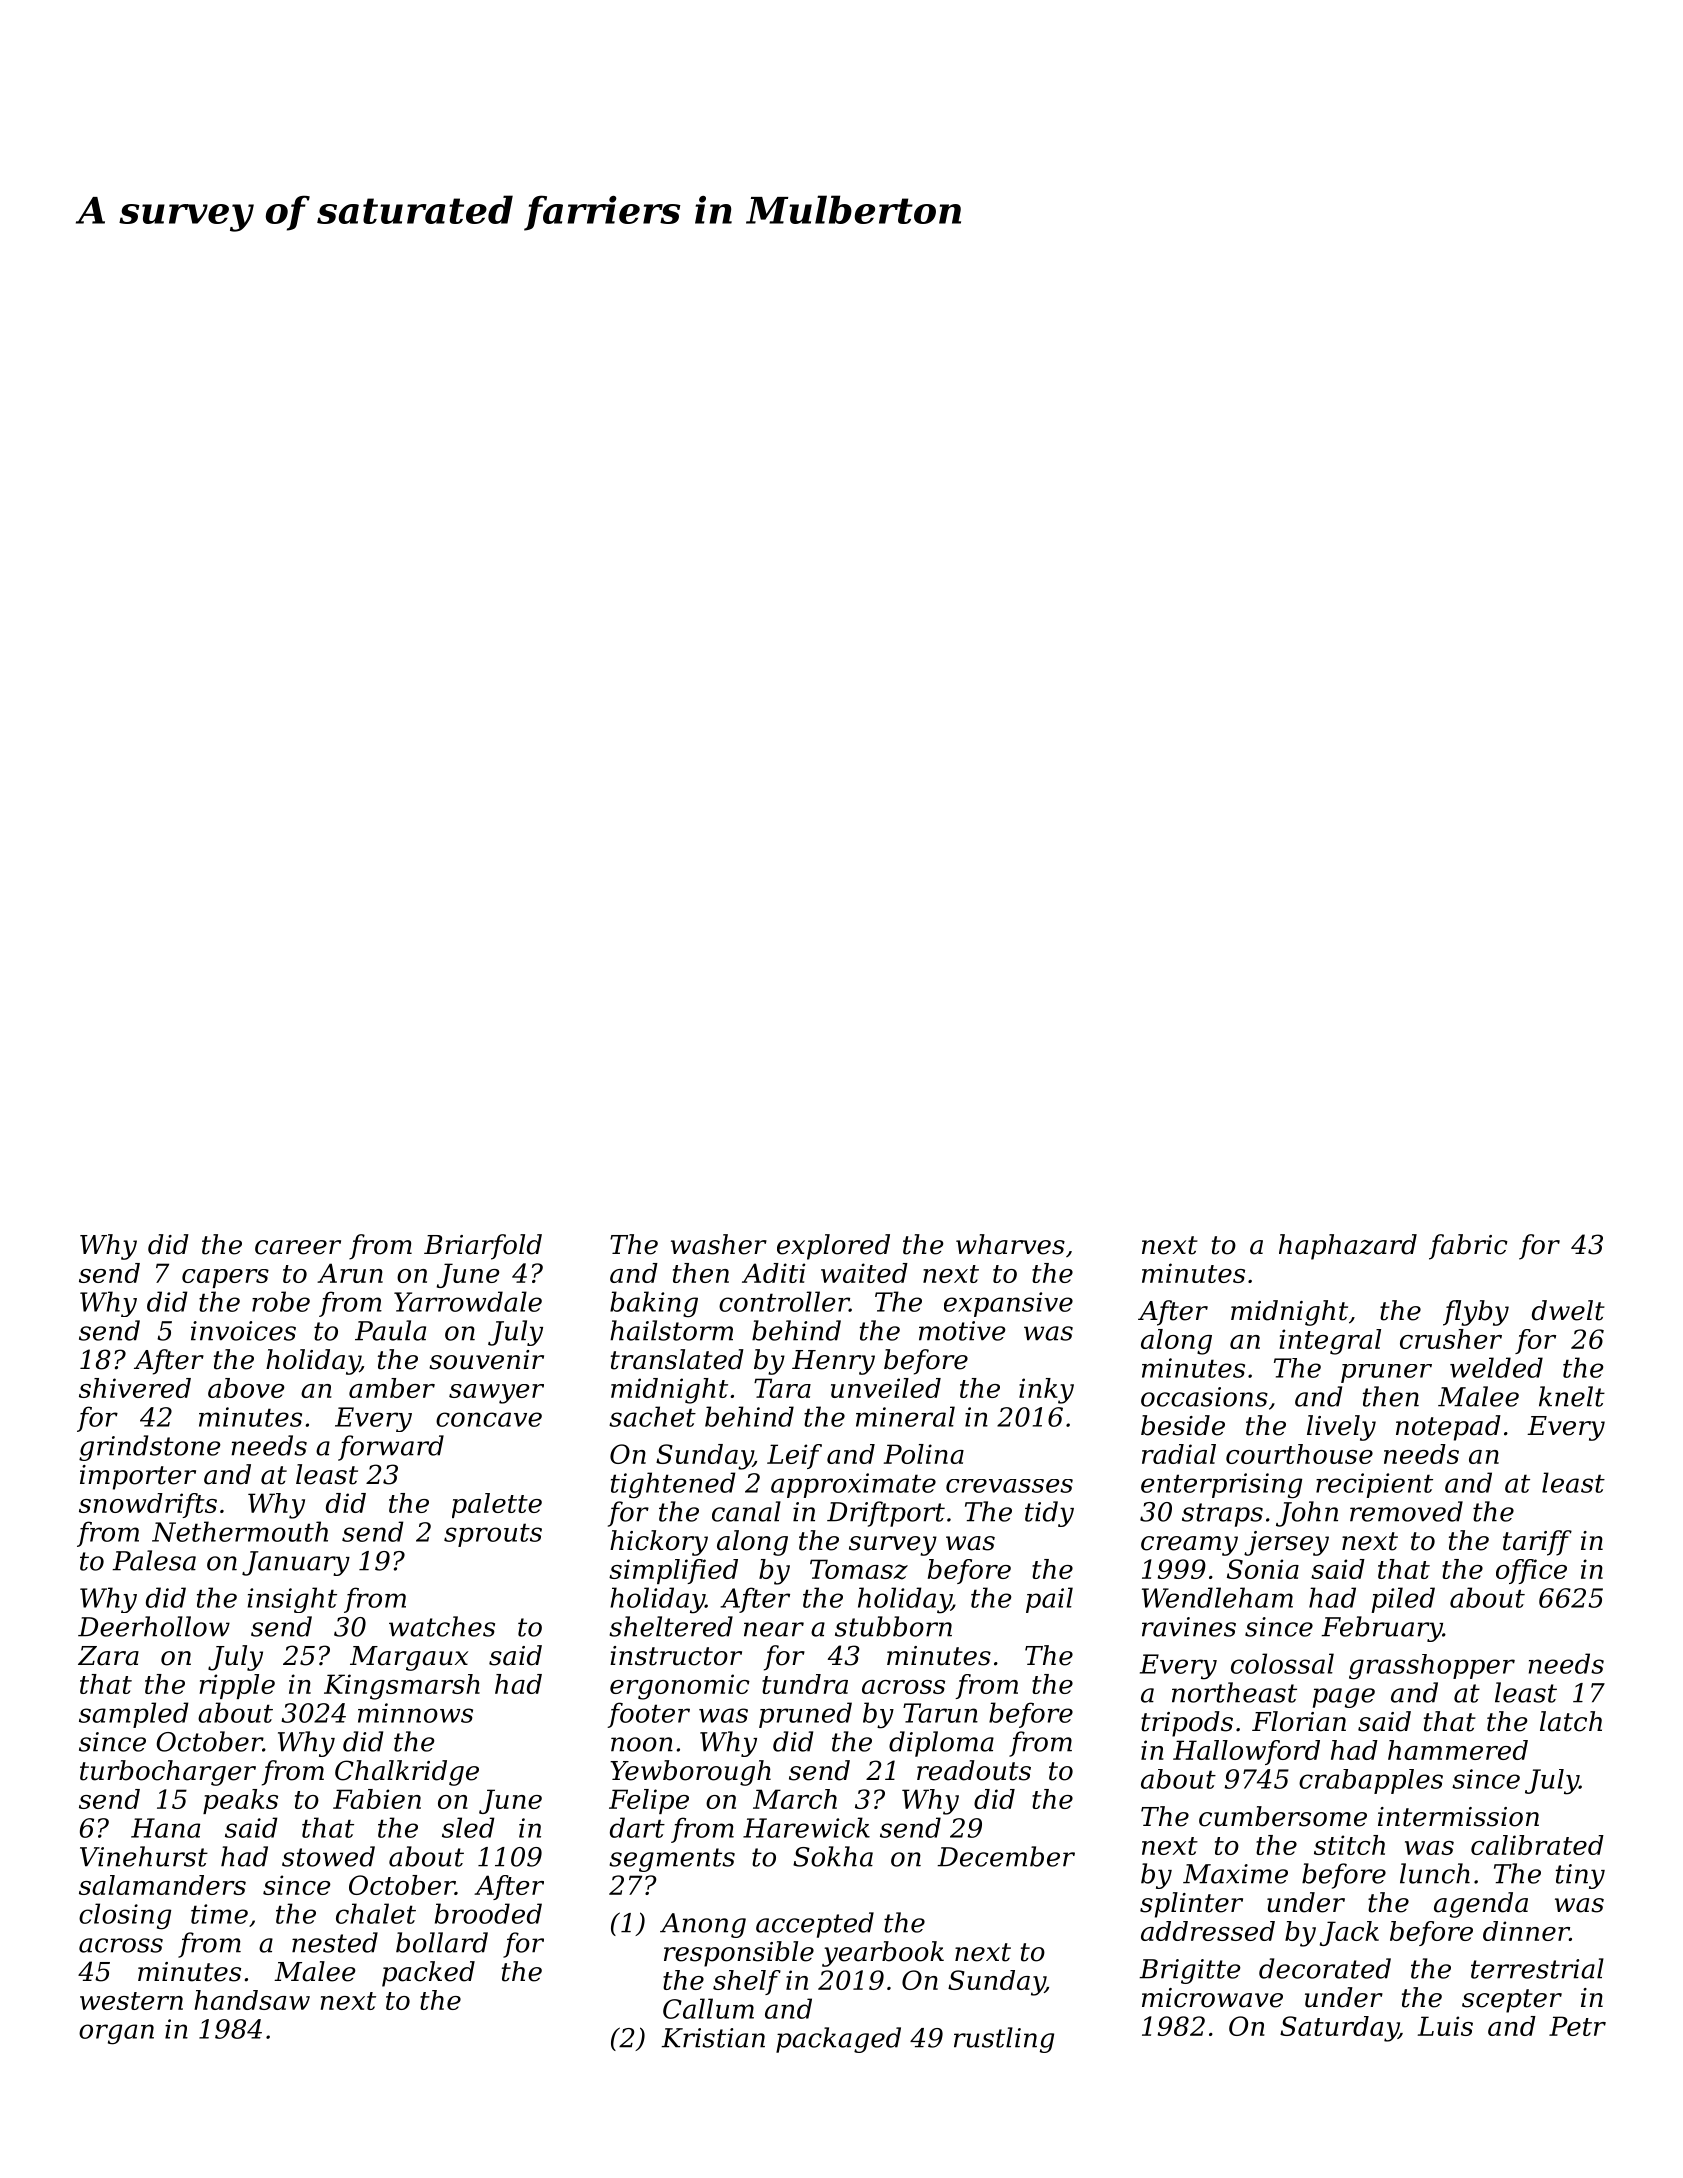  What do you see at coordinates (1046, 1391) in the image?
I see `inky` at bounding box center [1046, 1391].
